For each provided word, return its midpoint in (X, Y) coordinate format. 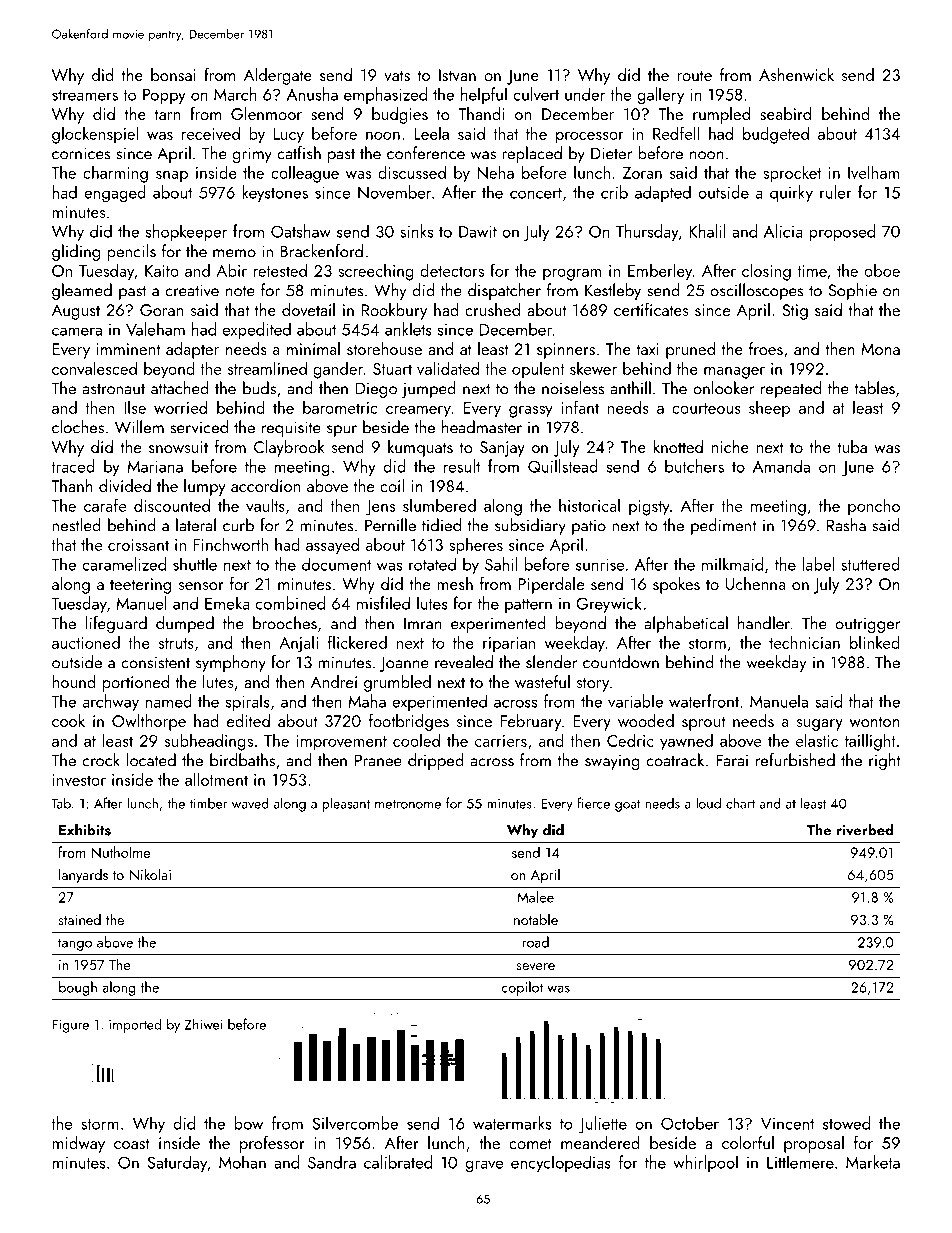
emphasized (385, 95)
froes (766, 348)
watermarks (512, 1123)
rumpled (721, 115)
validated (448, 368)
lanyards (83, 875)
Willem (139, 427)
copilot (522, 988)
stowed (846, 1123)
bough (78, 988)
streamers (85, 95)
